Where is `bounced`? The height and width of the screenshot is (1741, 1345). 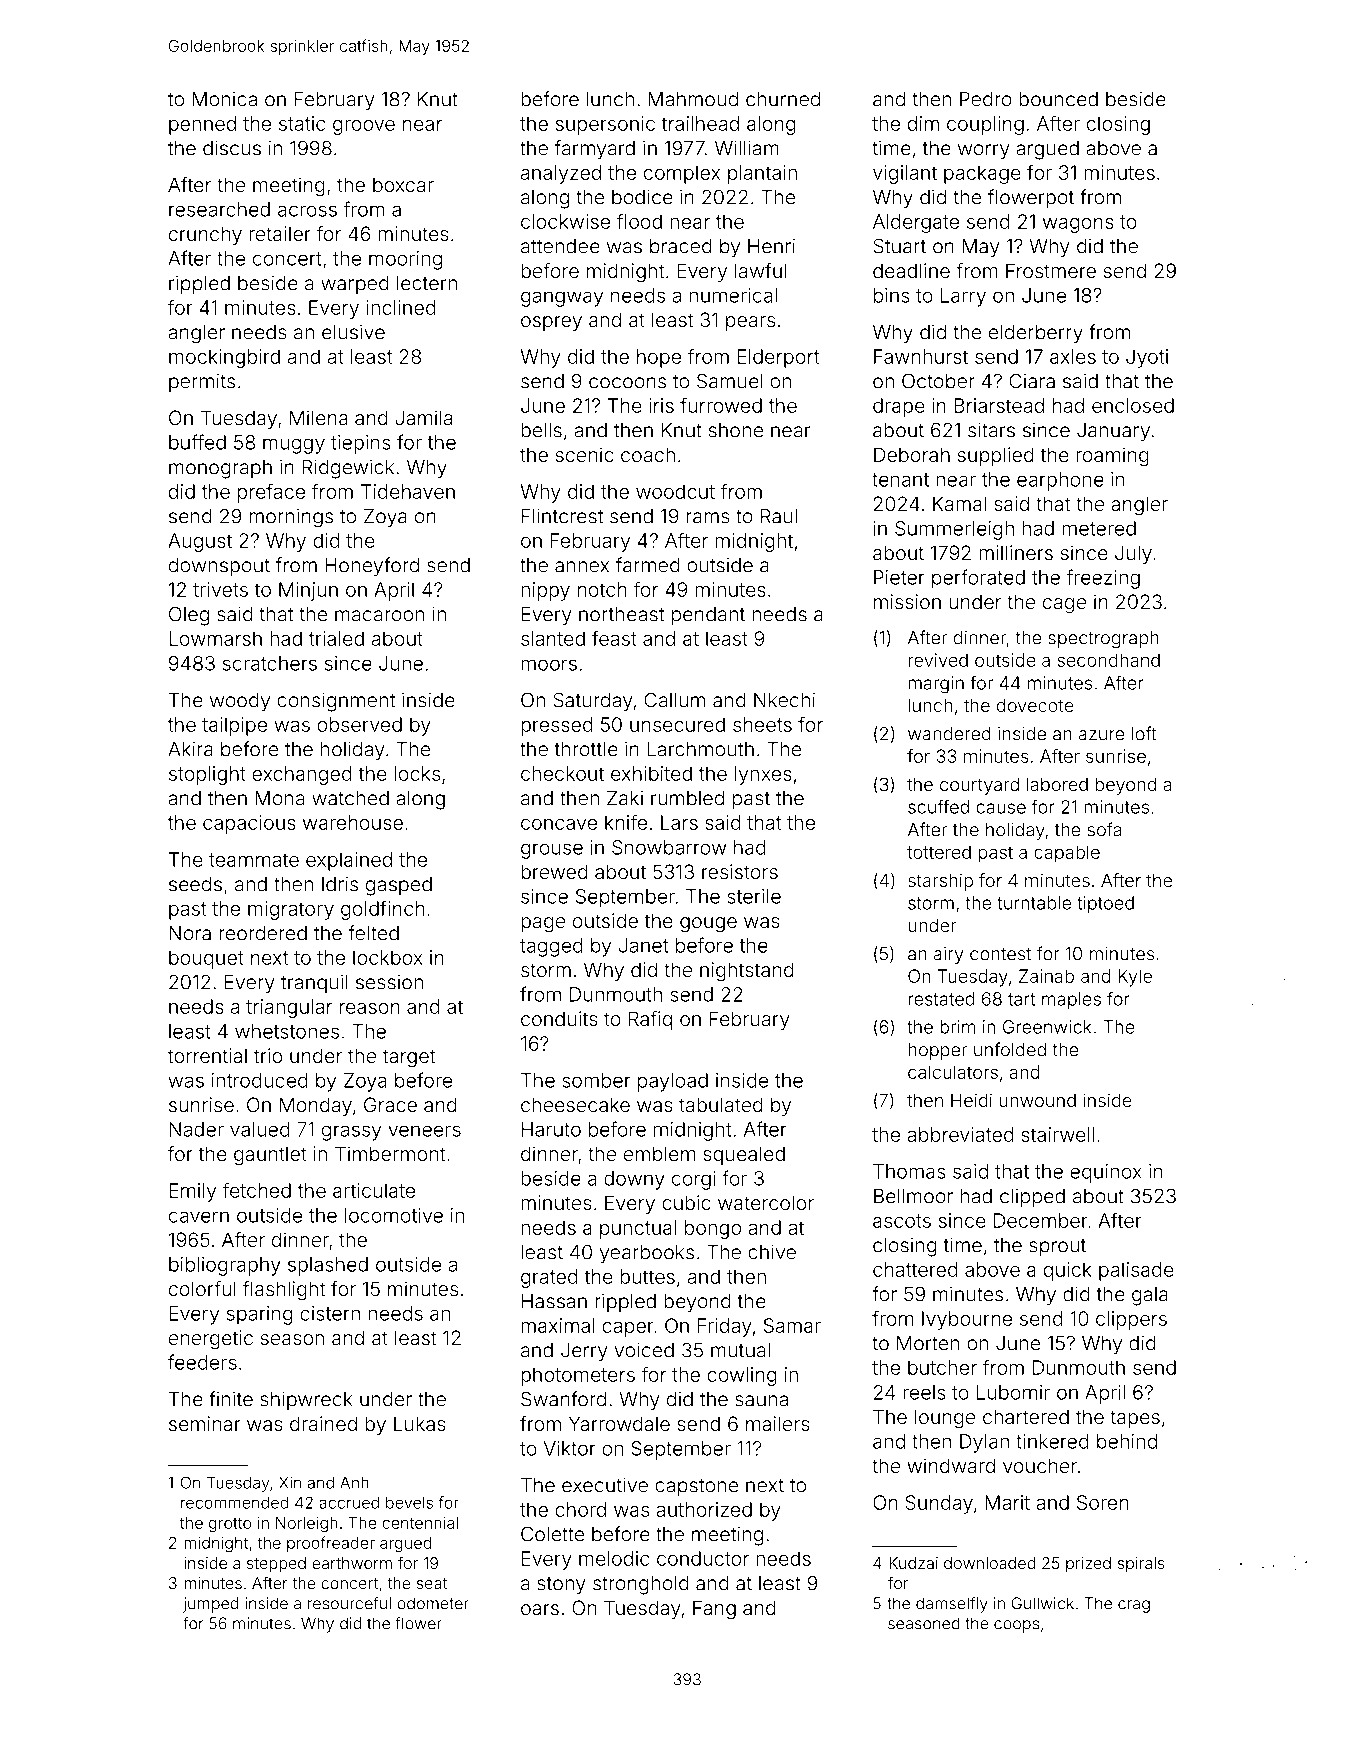 bounced is located at coordinates (1058, 99).
